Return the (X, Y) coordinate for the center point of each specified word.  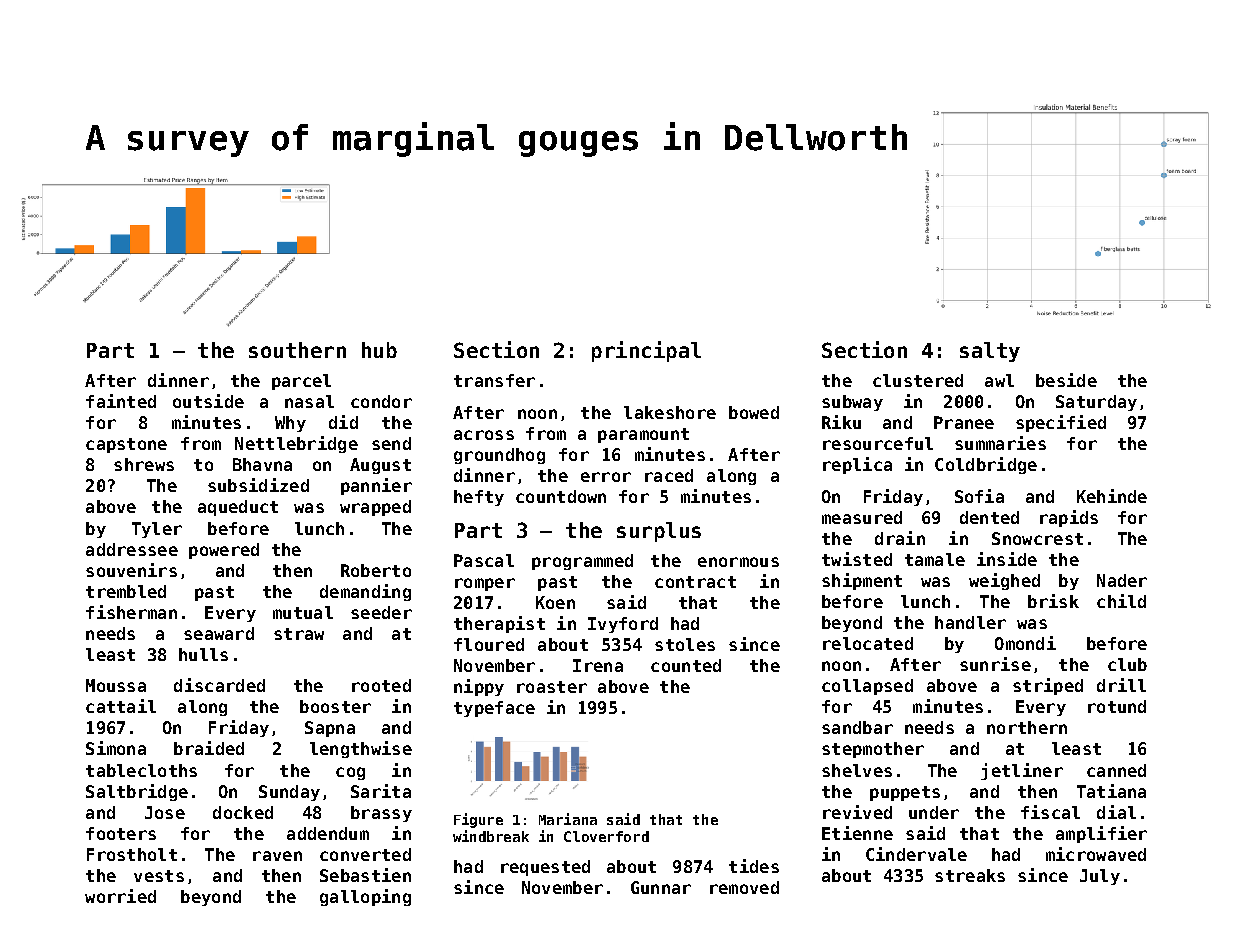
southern (297, 350)
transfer (494, 380)
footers (121, 833)
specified (1061, 423)
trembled (126, 591)
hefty (479, 498)
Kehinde (1112, 496)
